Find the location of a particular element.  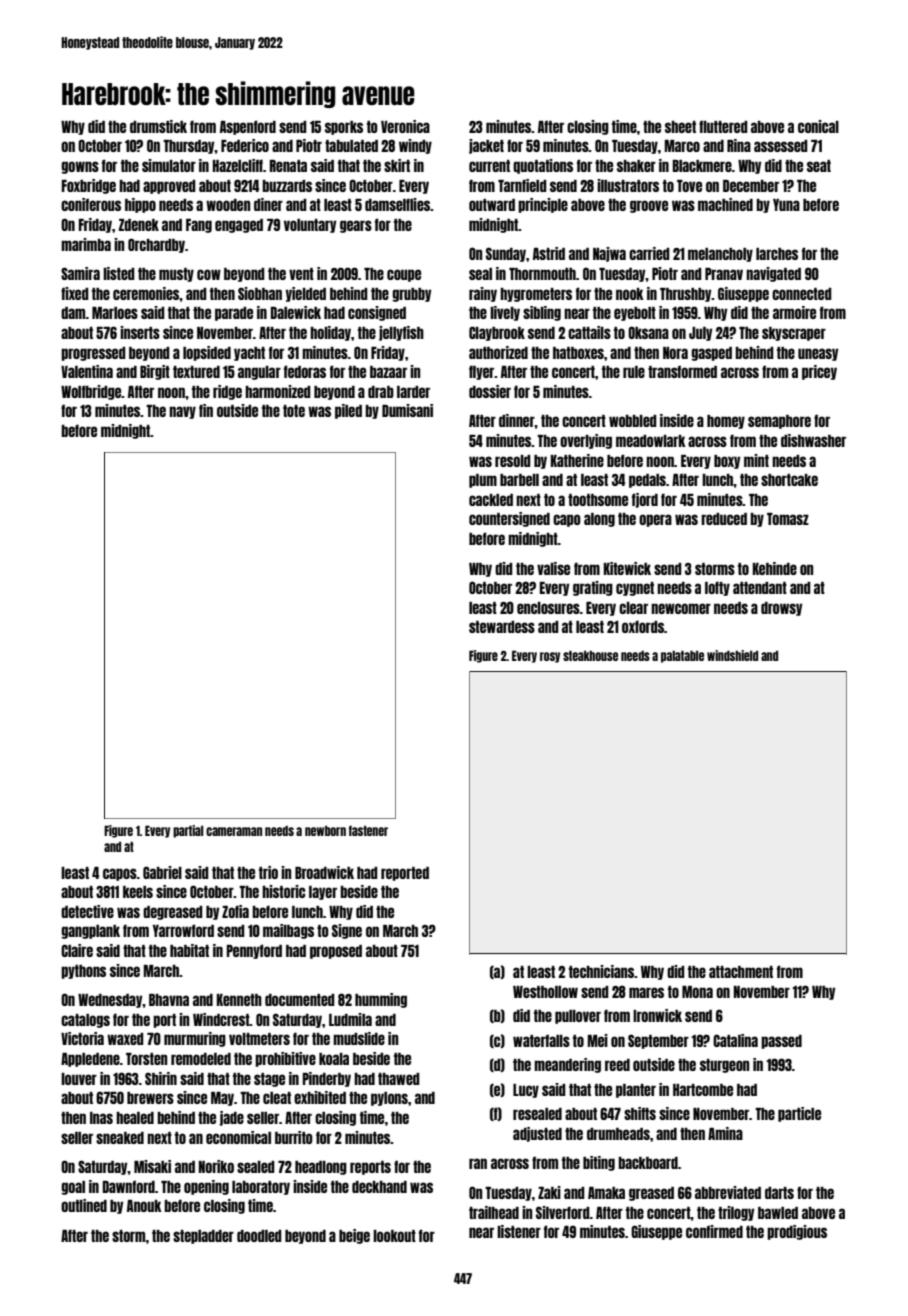

windshield is located at coordinates (732, 655).
